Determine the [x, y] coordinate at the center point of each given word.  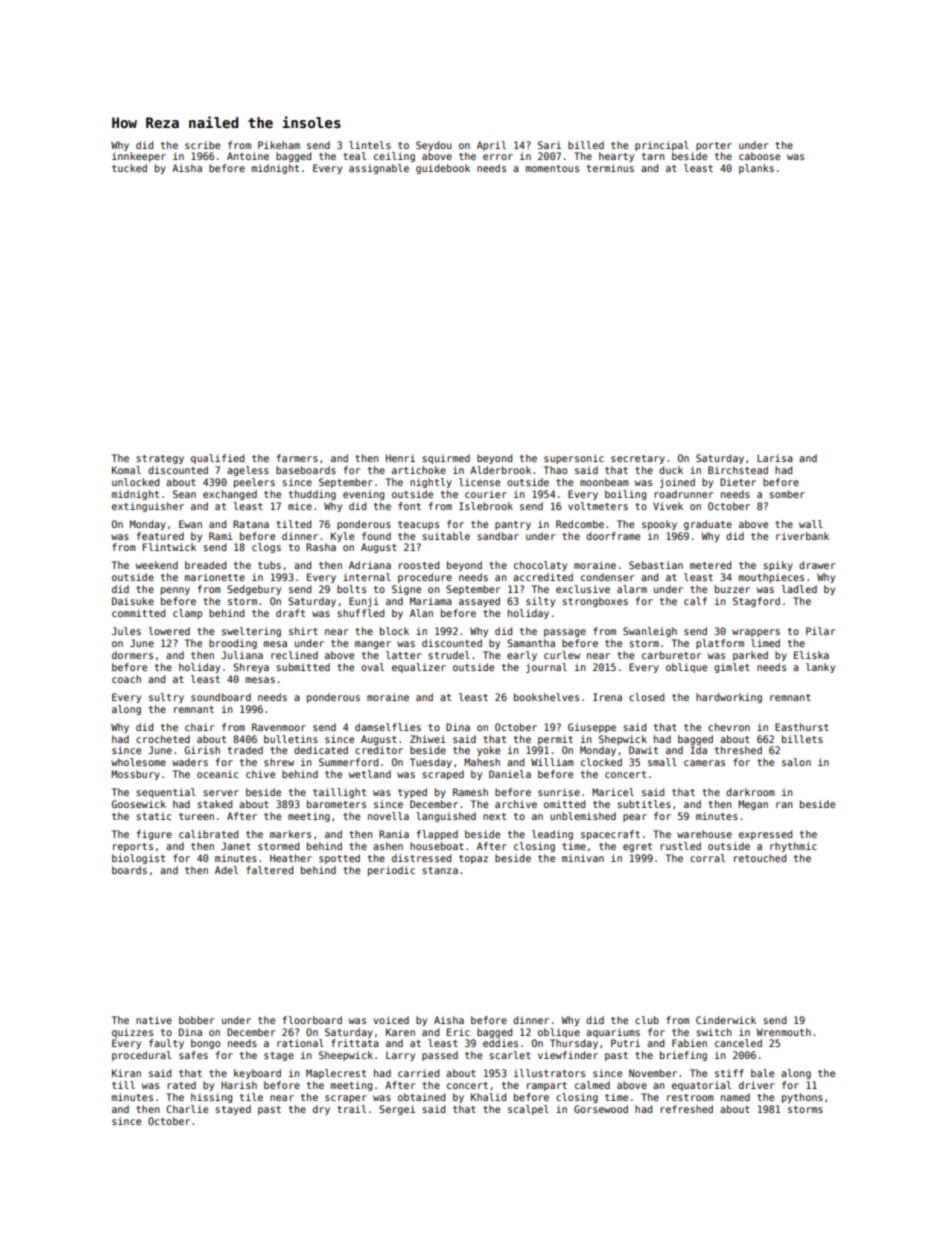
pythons [802, 1098]
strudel [449, 655]
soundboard [221, 697]
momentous [552, 168]
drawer [817, 565]
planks [756, 169]
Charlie [187, 1109]
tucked [129, 168]
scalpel [528, 1110]
